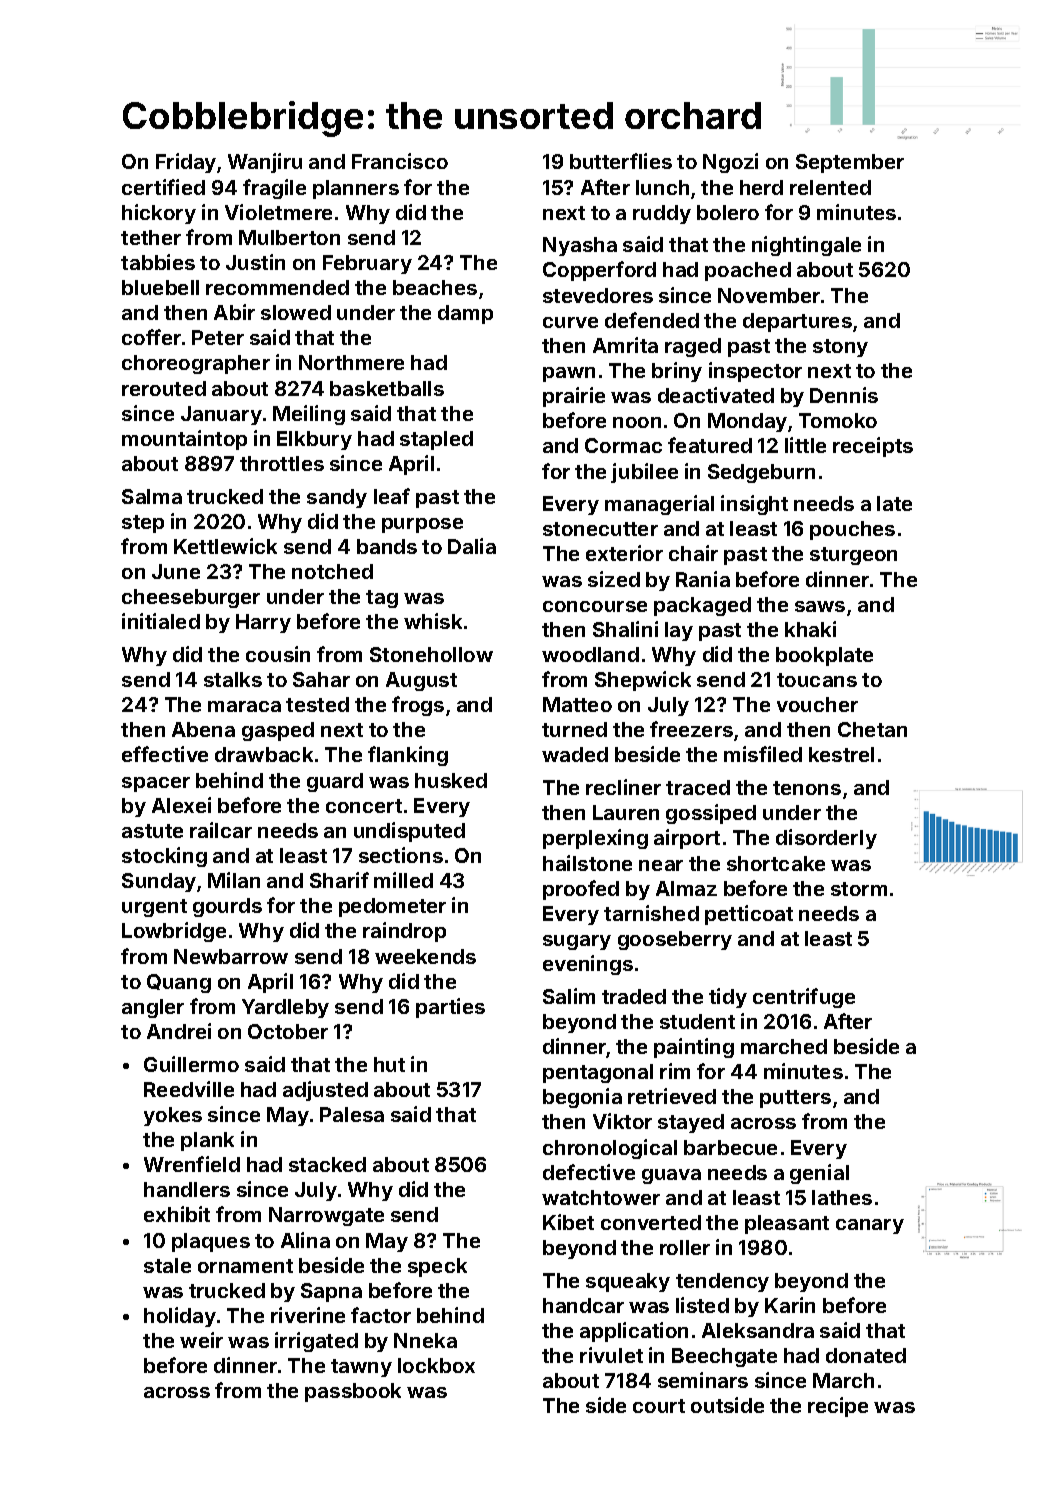 This page has height=1507, width=1041. I want to click on pawn, so click(569, 374).
